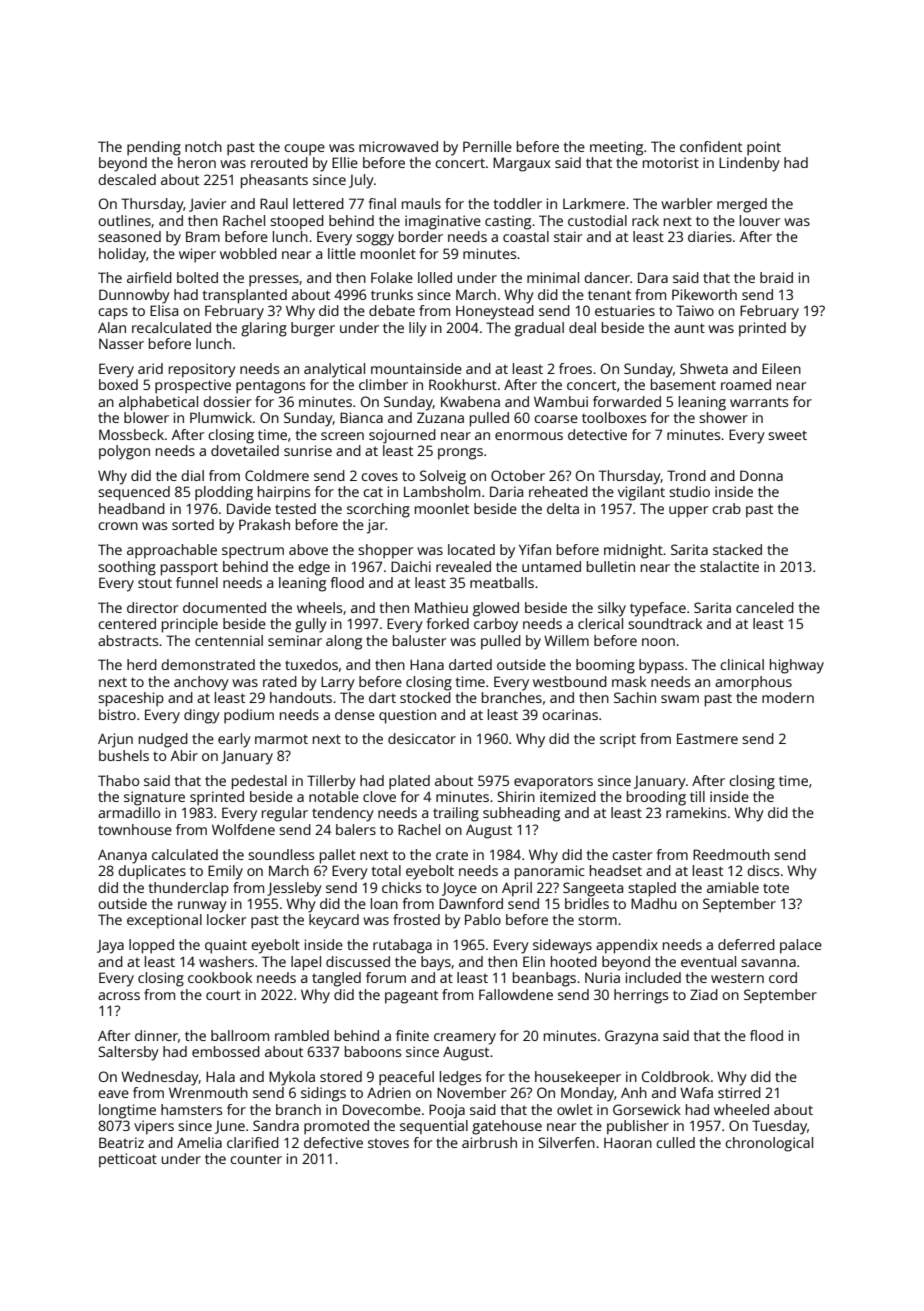 This screenshot has width=924, height=1311. What do you see at coordinates (264, 329) in the screenshot?
I see `glaring` at bounding box center [264, 329].
